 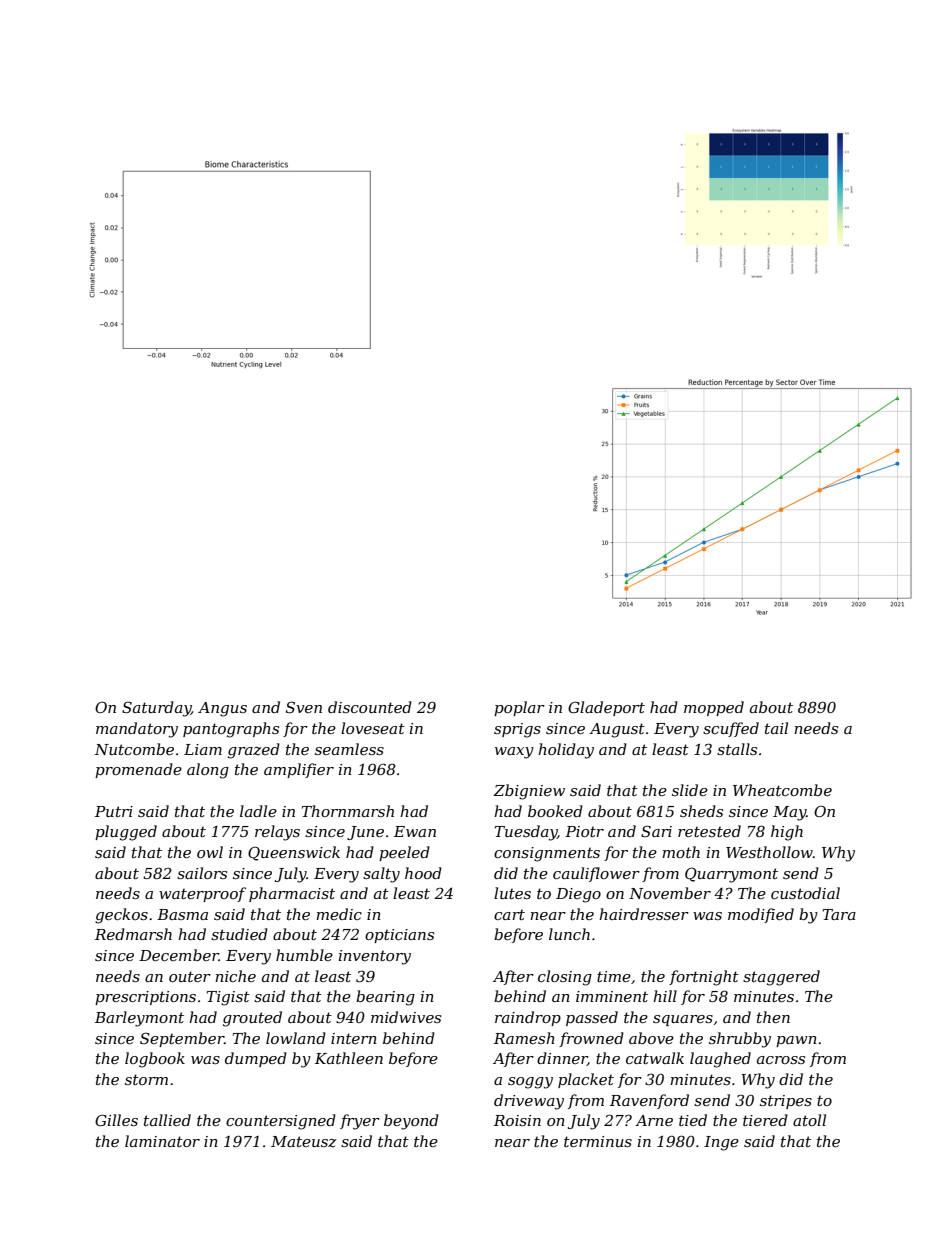 What do you see at coordinates (769, 852) in the screenshot?
I see `Westhollow` at bounding box center [769, 852].
